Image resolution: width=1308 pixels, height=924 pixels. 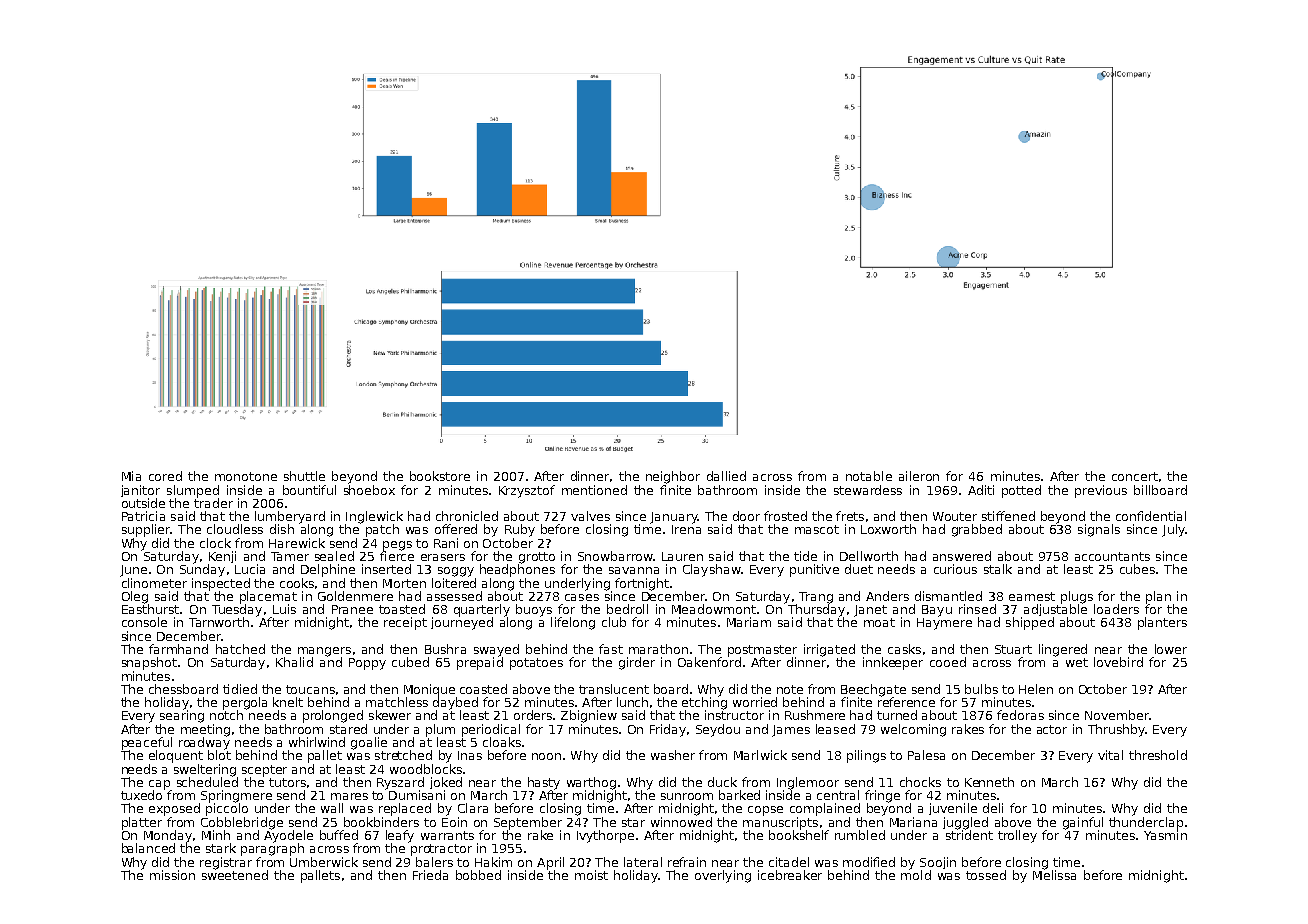 What do you see at coordinates (165, 476) in the screenshot?
I see `cored` at bounding box center [165, 476].
